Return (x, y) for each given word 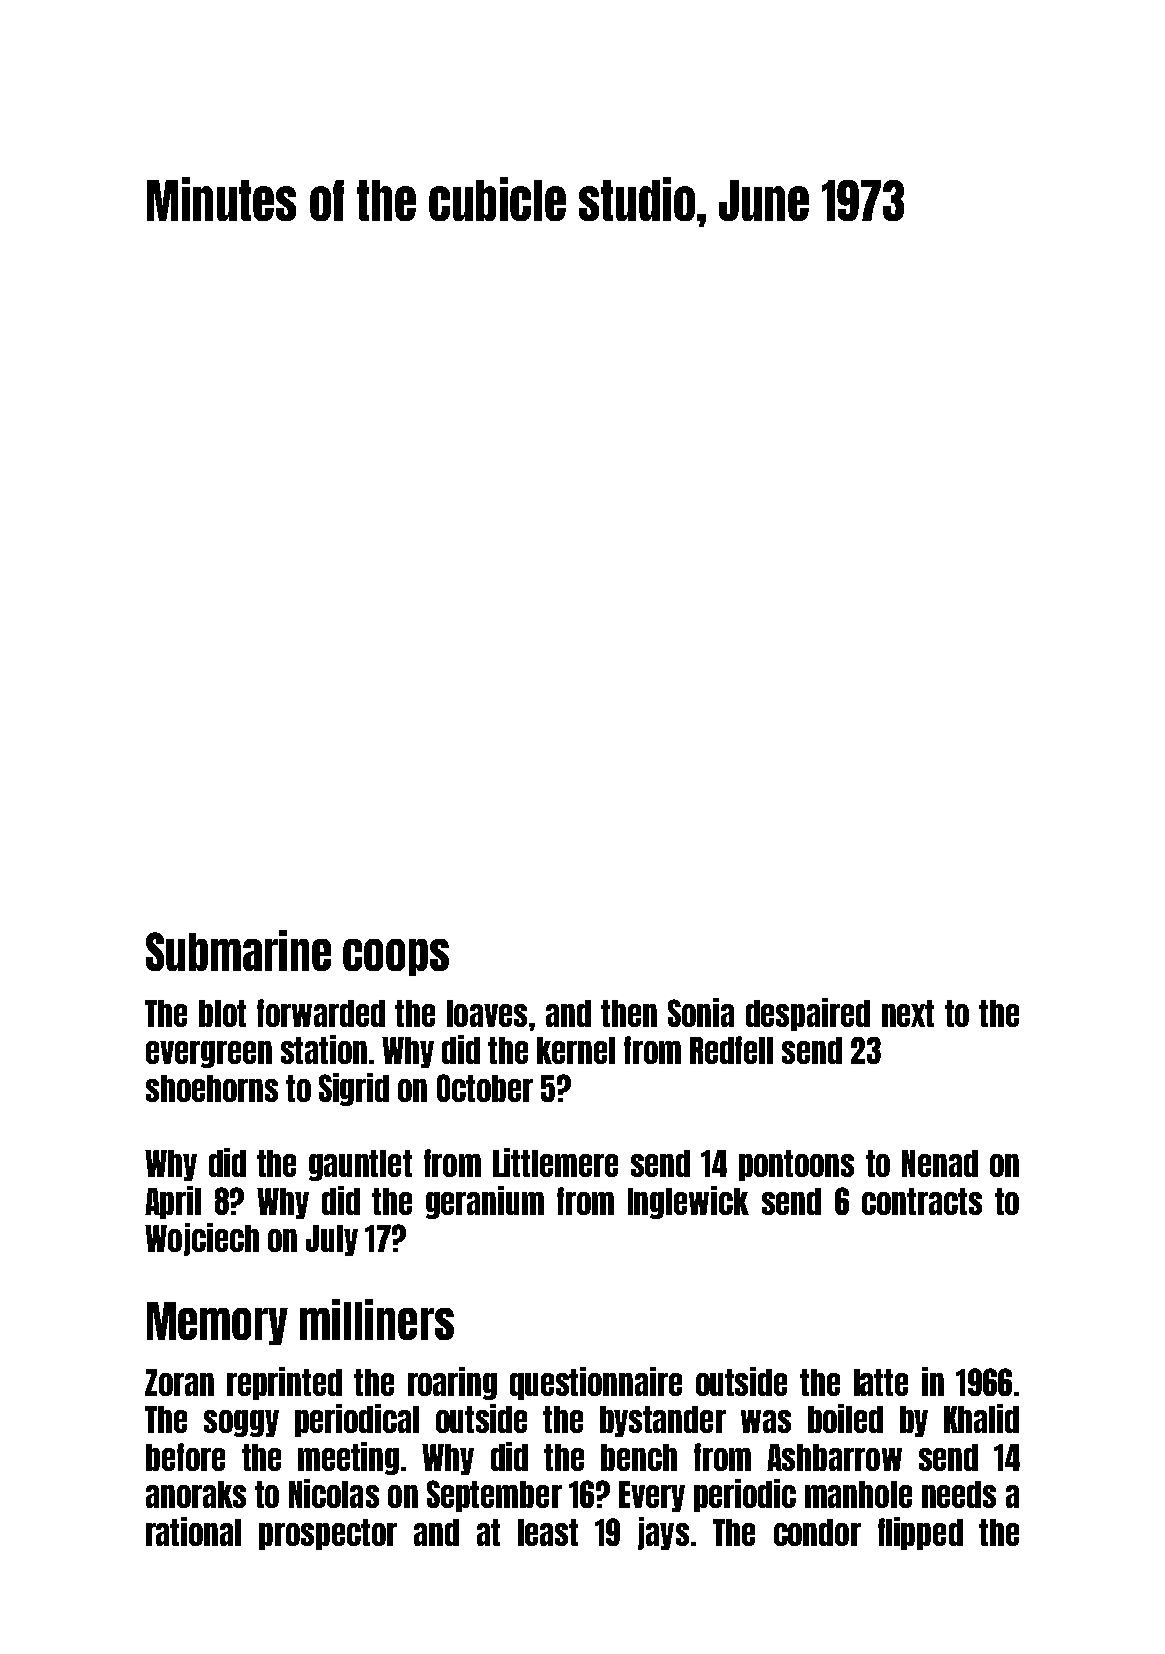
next (908, 1013)
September (494, 1496)
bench (639, 1457)
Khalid (981, 1418)
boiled (845, 1418)
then (629, 1013)
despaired (808, 1014)
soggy (241, 1423)
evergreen (209, 1054)
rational (193, 1531)
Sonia (701, 1012)
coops (396, 957)
